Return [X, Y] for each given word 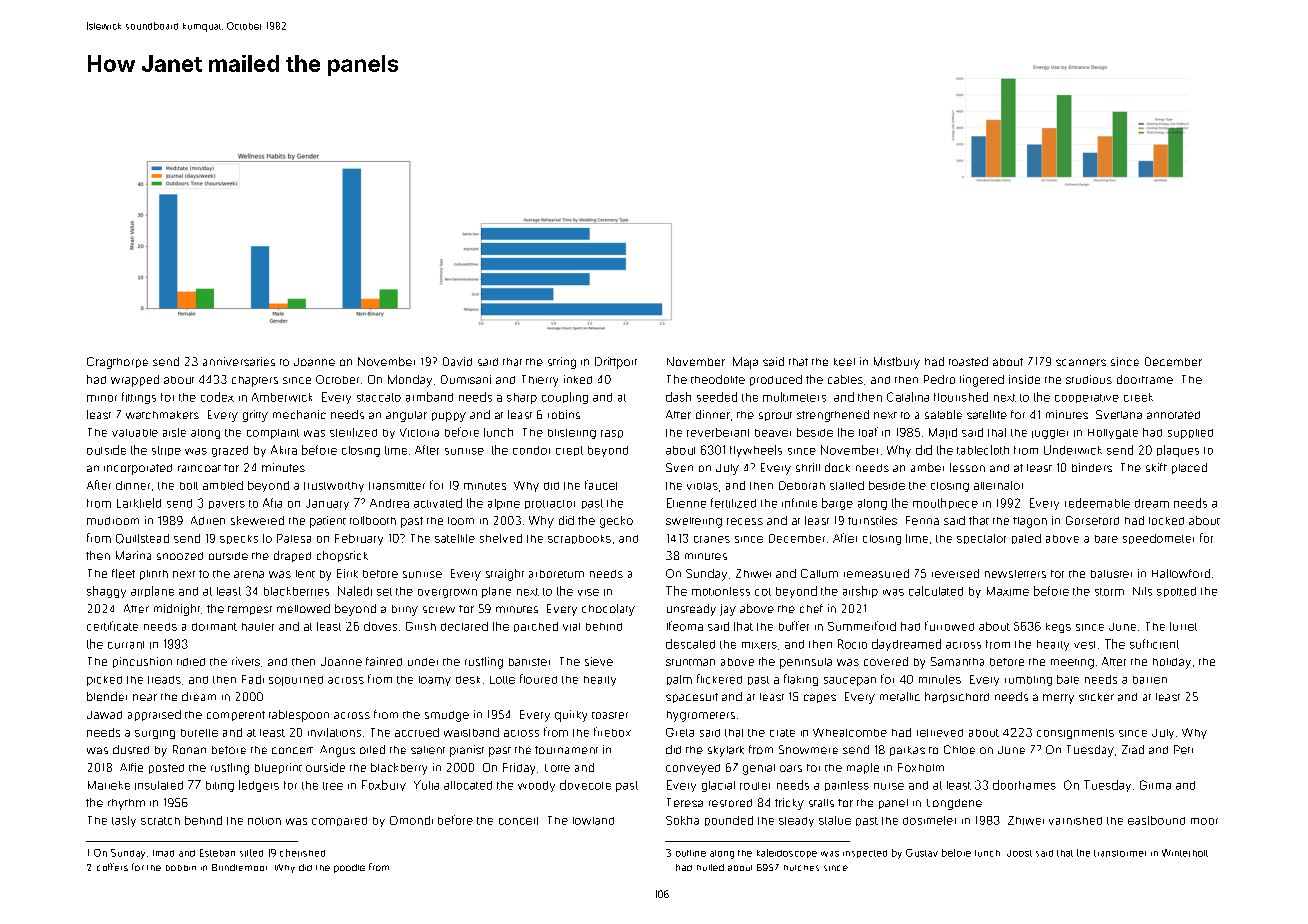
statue [835, 820]
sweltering [694, 522]
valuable [135, 433]
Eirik [347, 573]
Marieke [109, 785]
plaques [1178, 451]
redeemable [1097, 503]
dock [837, 467]
